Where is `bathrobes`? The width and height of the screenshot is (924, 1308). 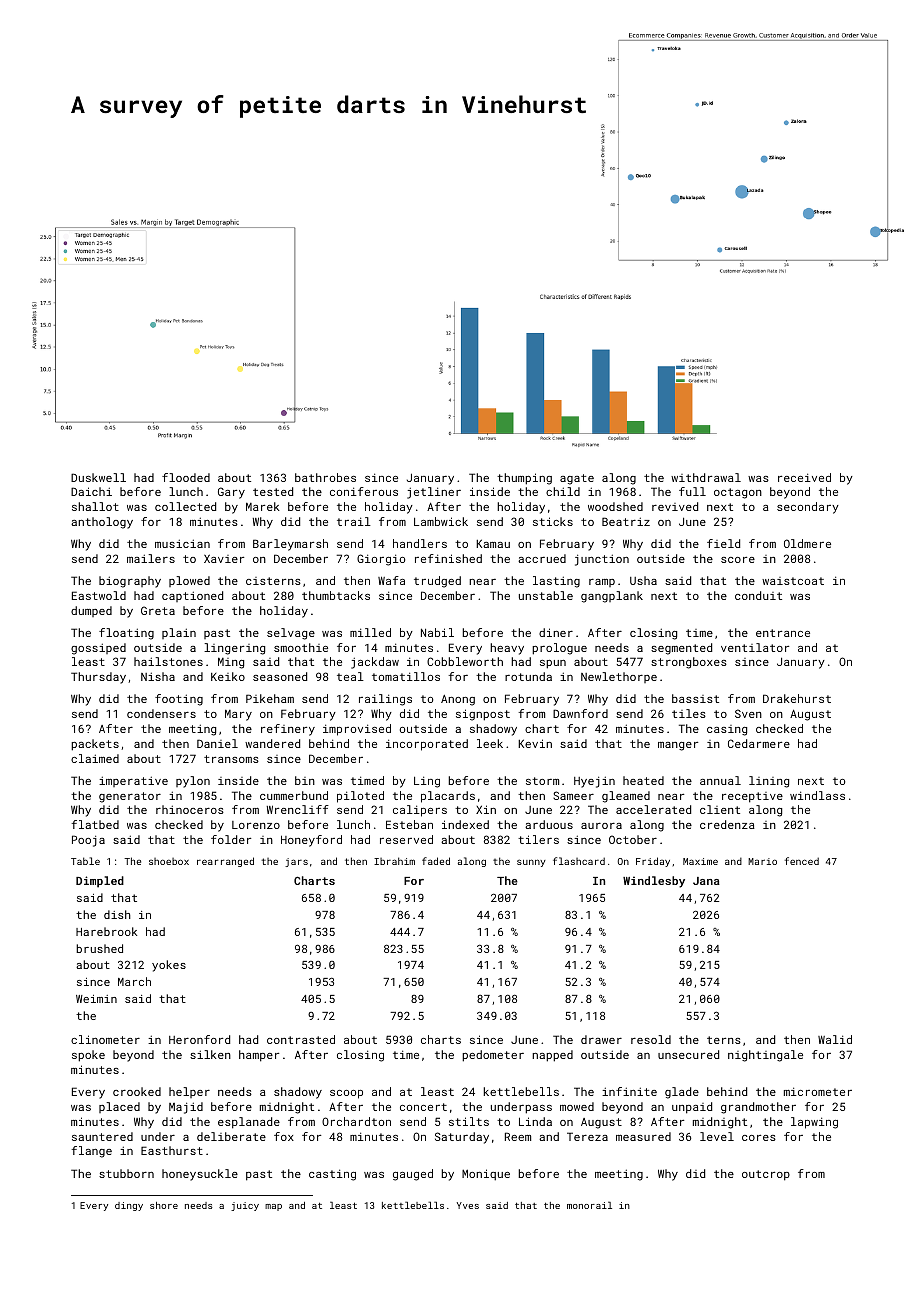
bathrobes is located at coordinates (325, 477).
